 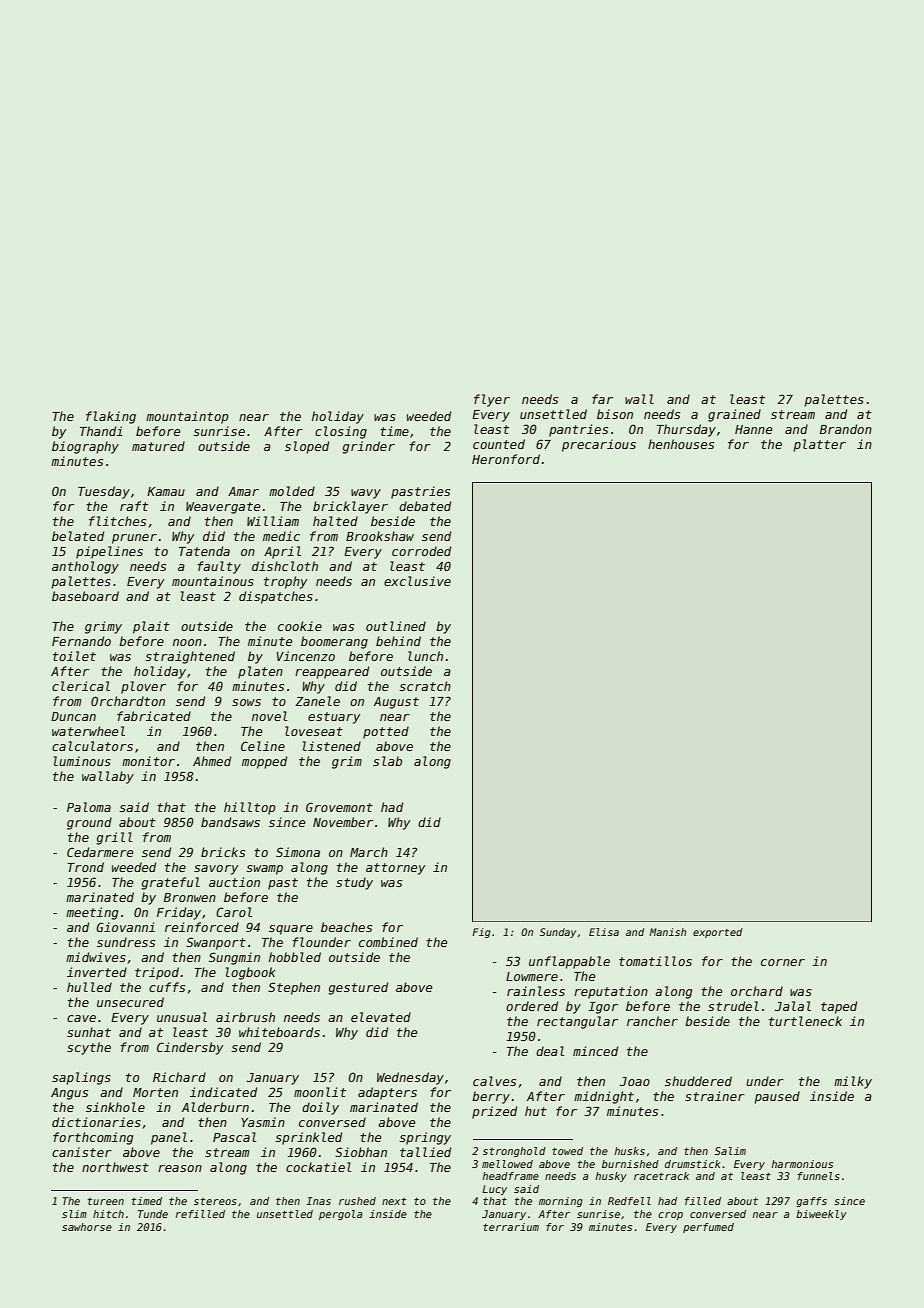 I want to click on Thursday, so click(x=686, y=430).
